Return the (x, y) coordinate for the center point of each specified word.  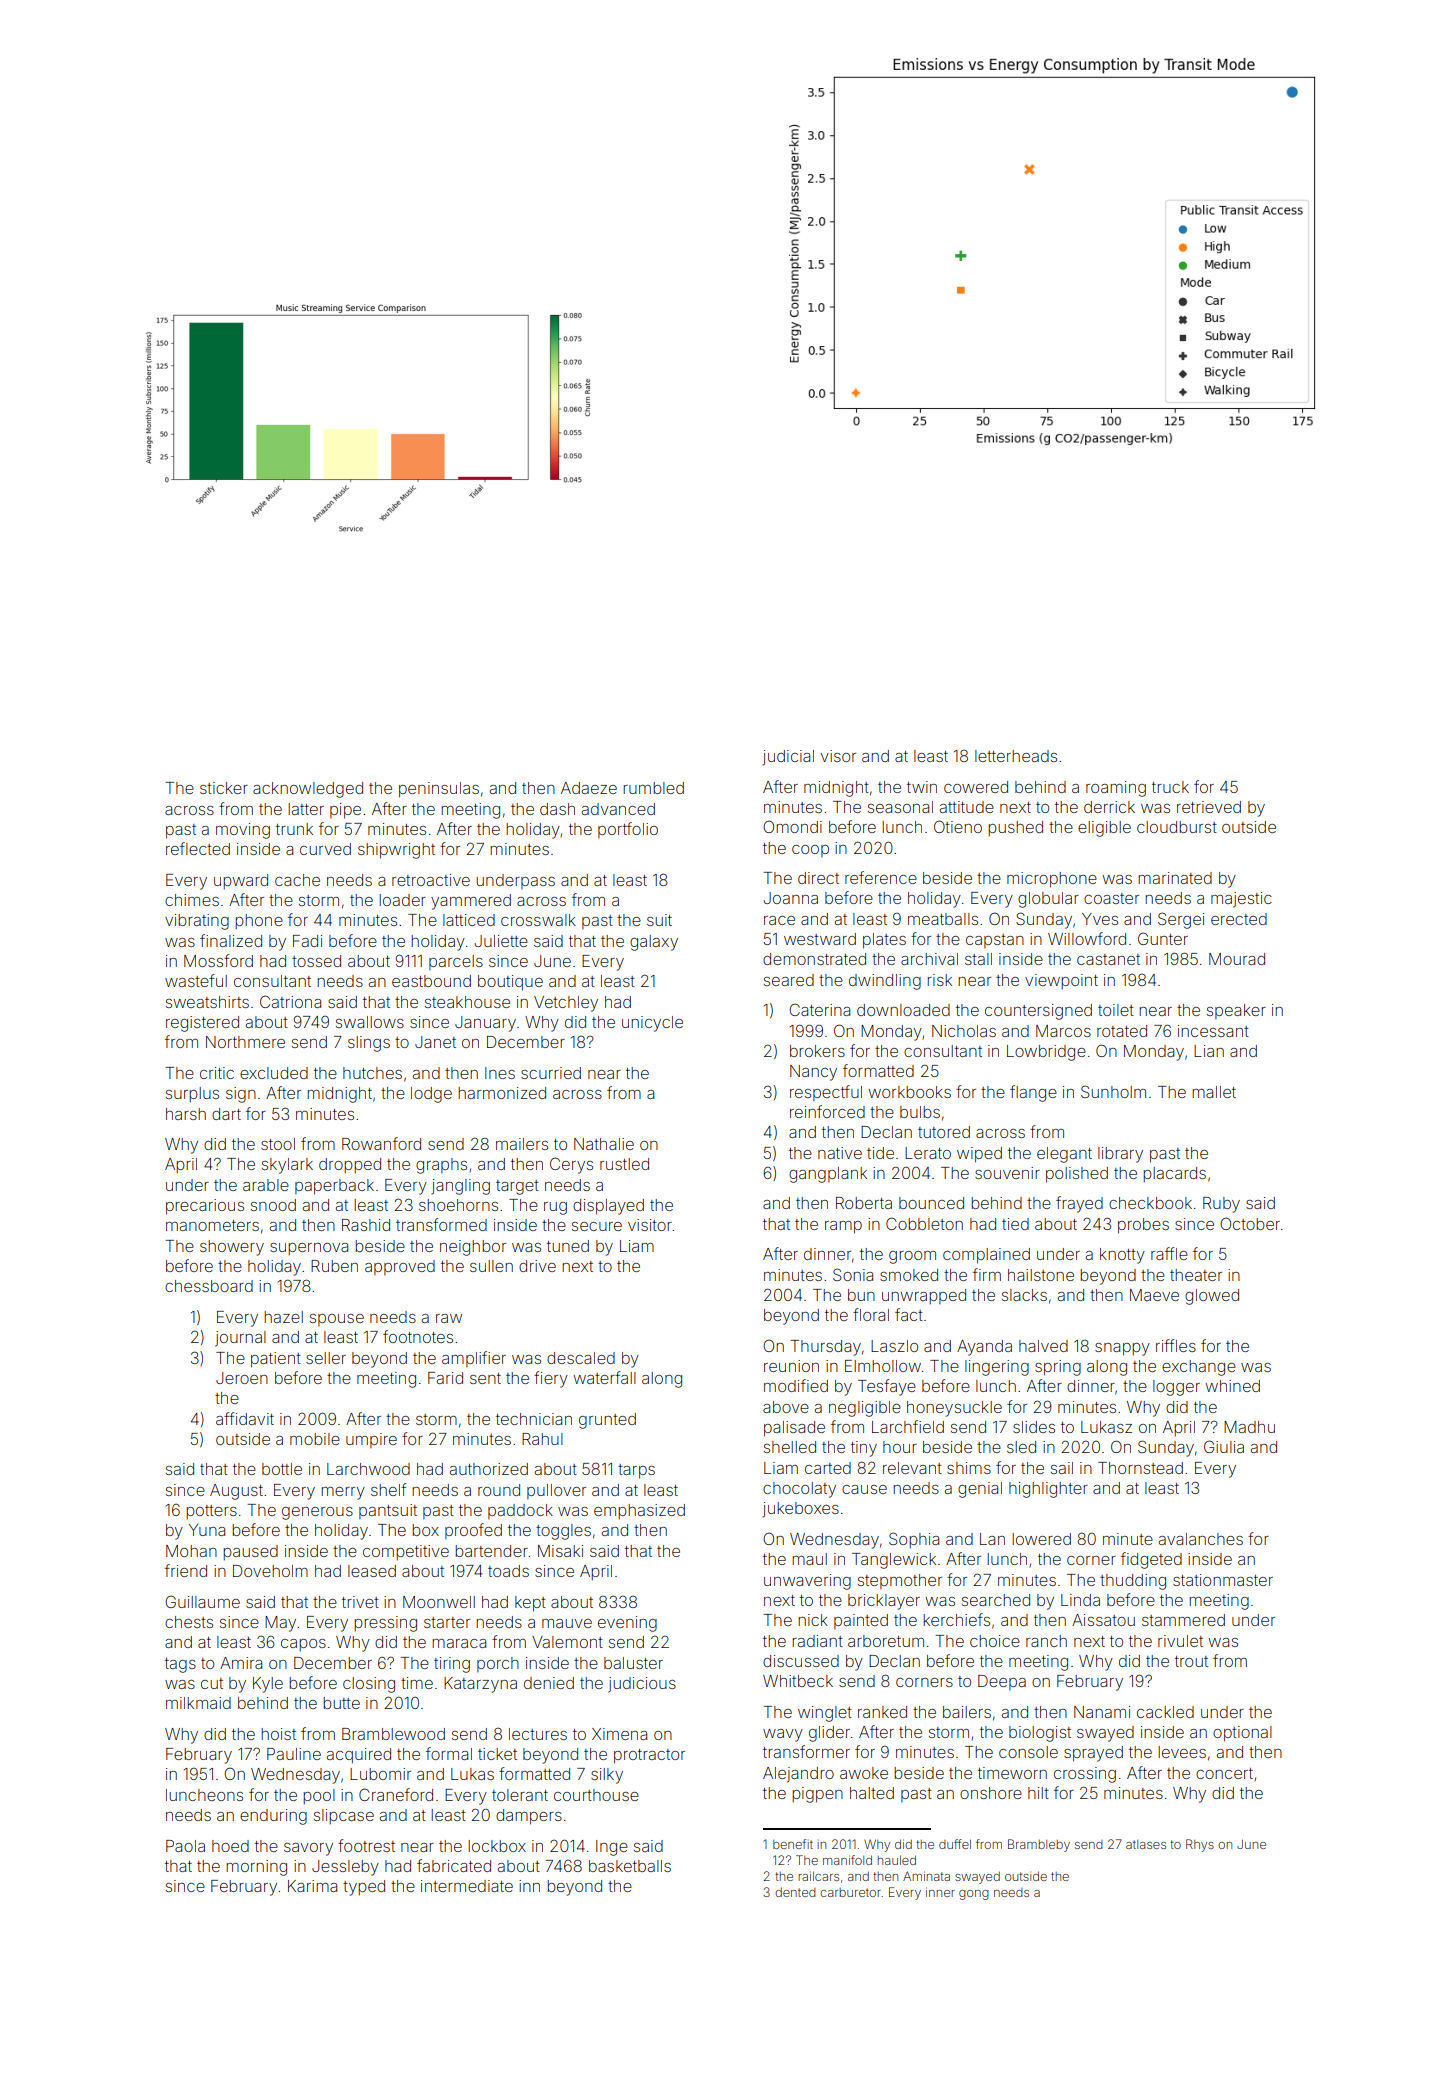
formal (449, 1753)
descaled (581, 1358)
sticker (224, 788)
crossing (1085, 1775)
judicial (788, 758)
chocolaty (799, 1490)
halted (872, 1793)
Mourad (1237, 959)
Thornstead (1140, 1468)
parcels (456, 962)
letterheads (1016, 756)
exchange (1199, 1368)
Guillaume (202, 1601)
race (779, 920)
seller (326, 1358)
